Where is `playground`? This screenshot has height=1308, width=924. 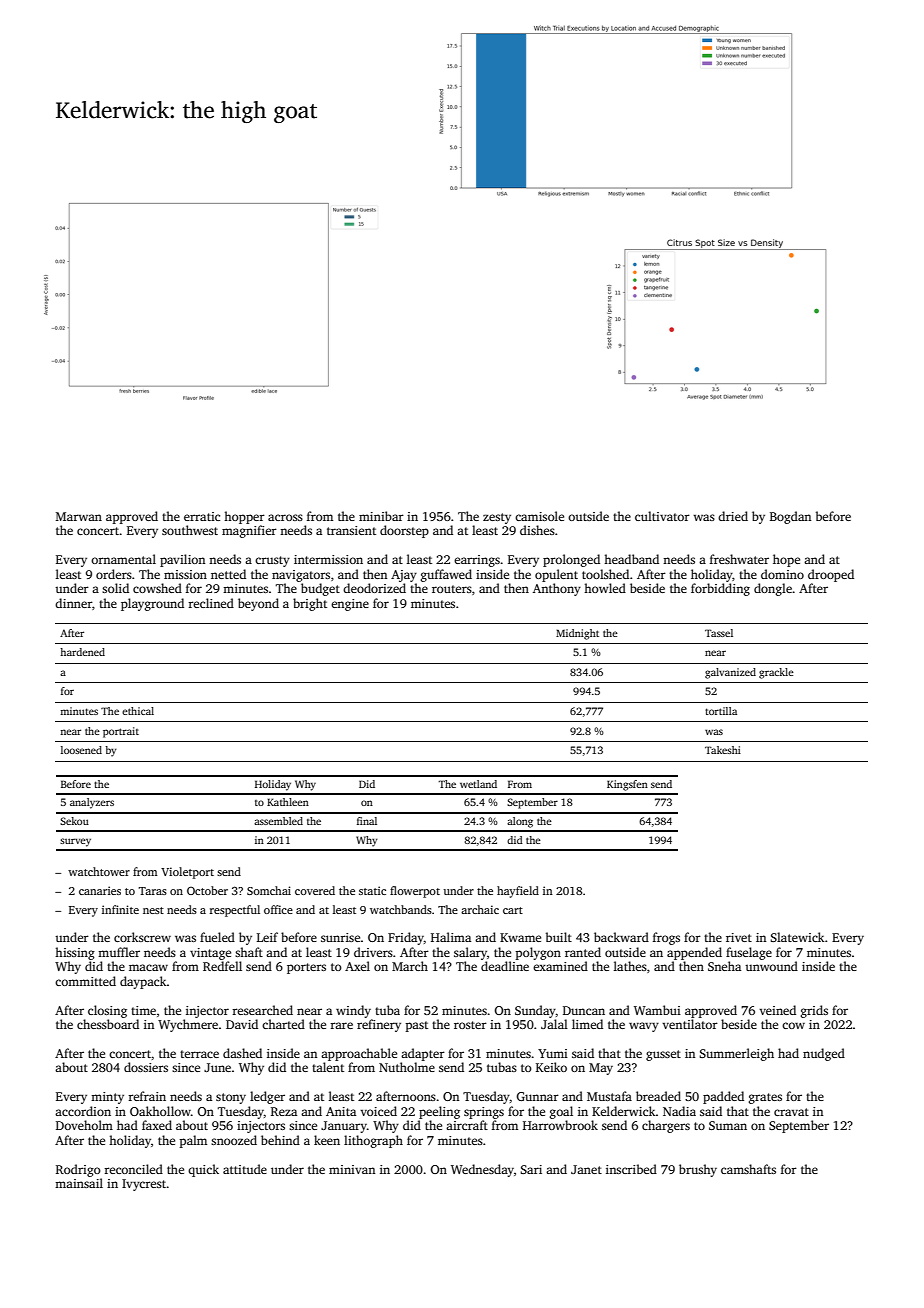
playground is located at coordinates (152, 604).
